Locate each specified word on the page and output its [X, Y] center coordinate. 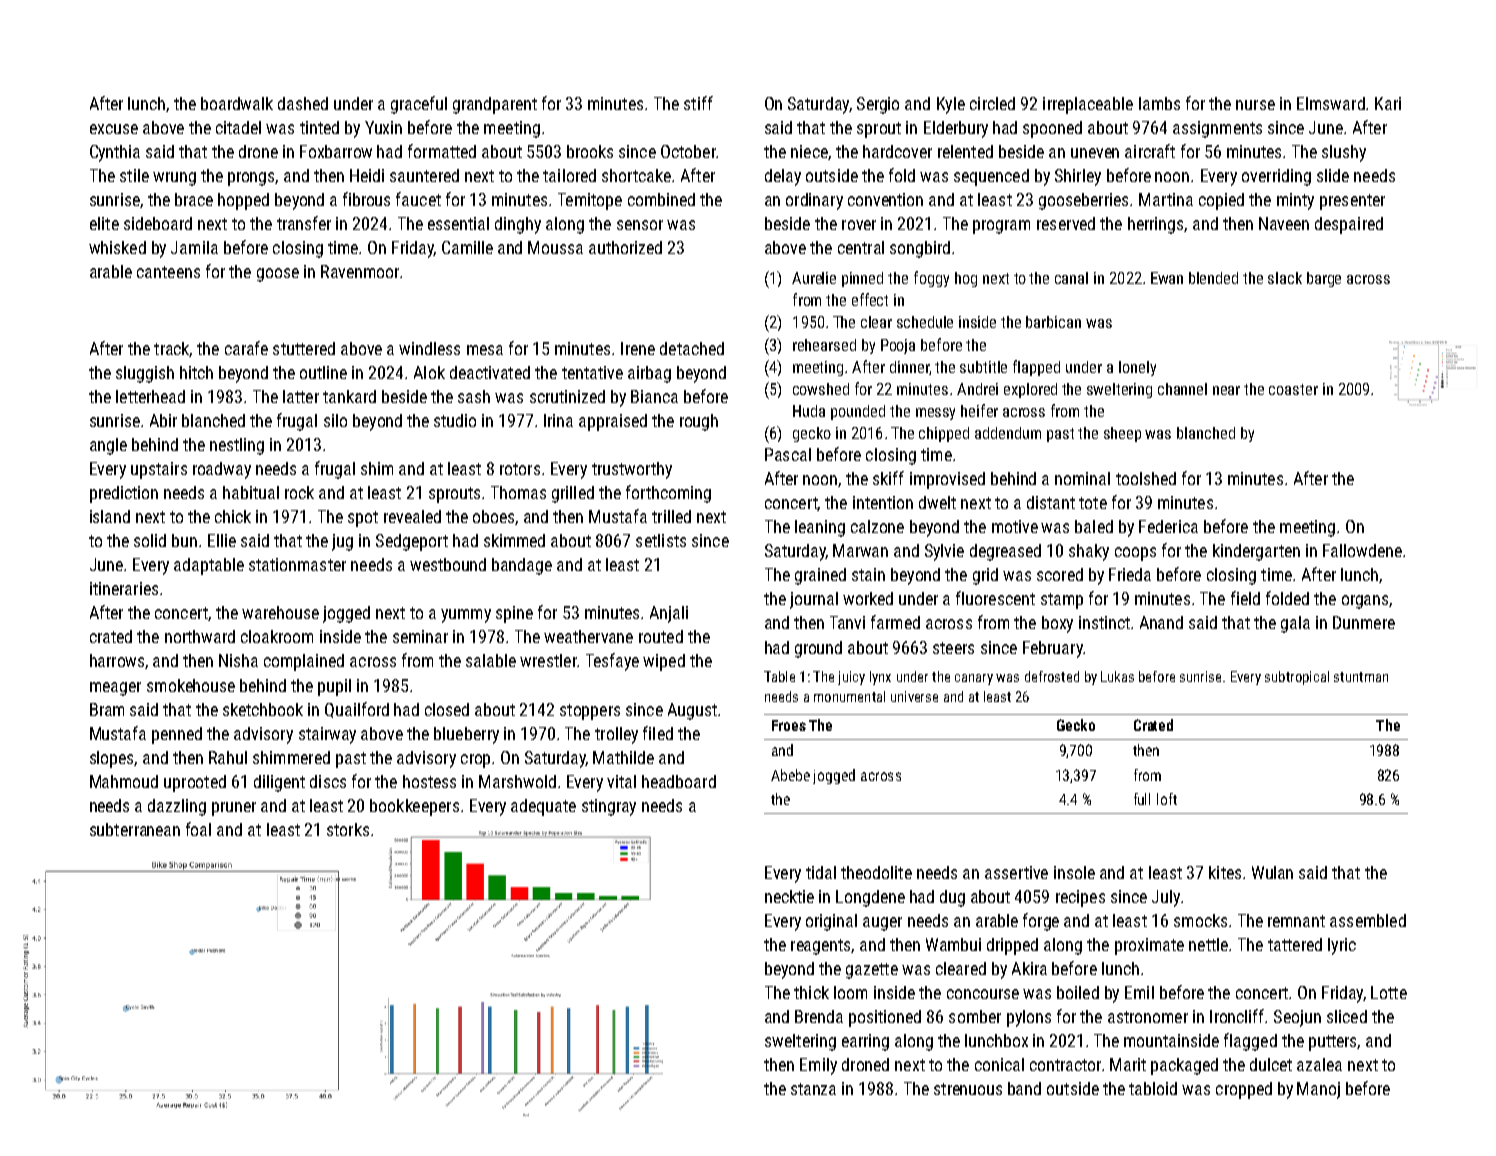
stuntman [1361, 677]
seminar [420, 636]
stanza [813, 1089]
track [172, 349]
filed [658, 733]
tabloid [1153, 1088]
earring [865, 1042]
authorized [625, 247]
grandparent [495, 105]
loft [1167, 799]
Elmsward [1331, 103]
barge [1324, 279]
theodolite [876, 872]
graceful [419, 105]
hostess [429, 781]
